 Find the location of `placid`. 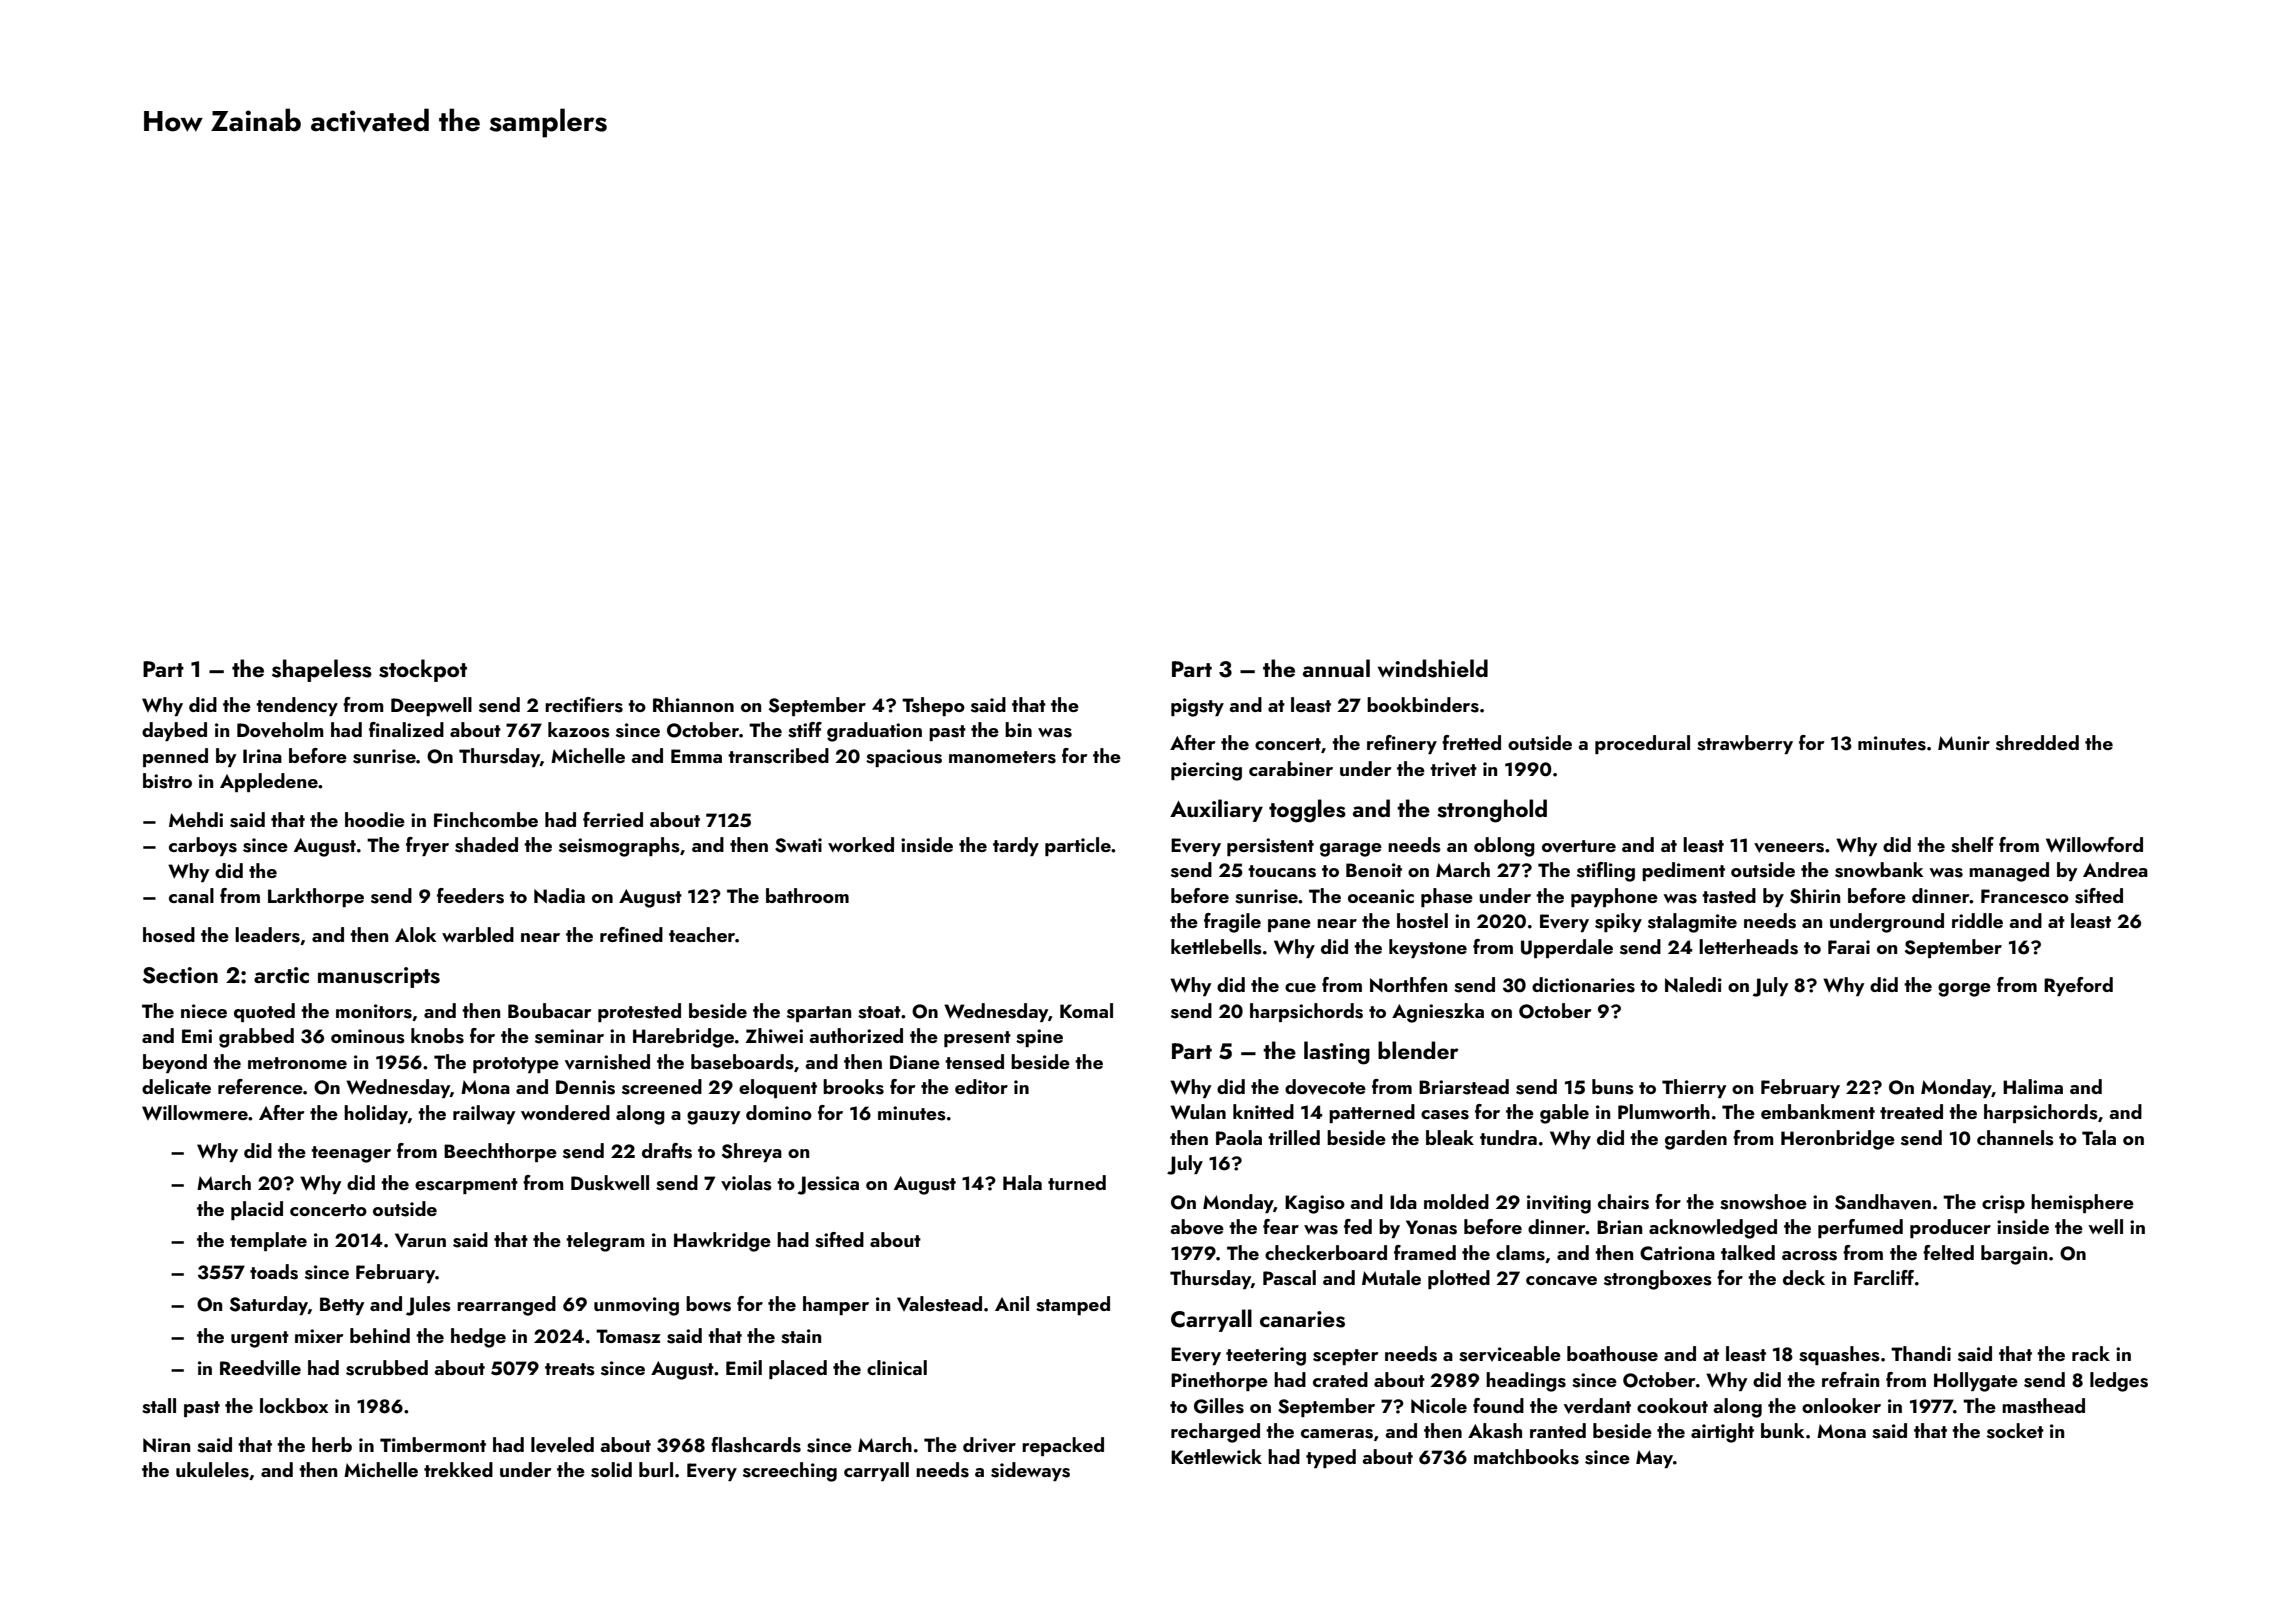

placid is located at coordinates (257, 1210).
